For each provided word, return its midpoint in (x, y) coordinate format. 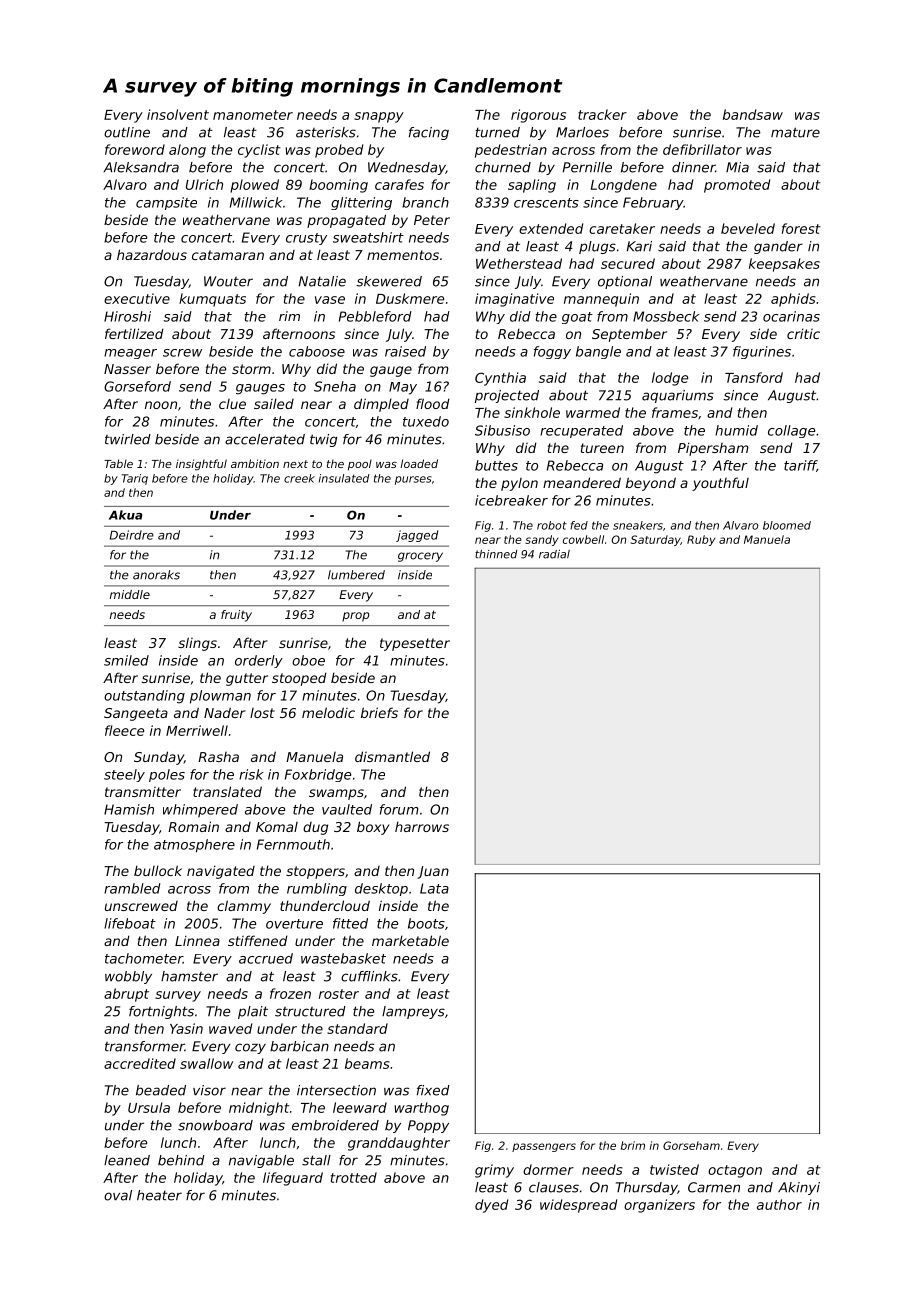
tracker (602, 114)
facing (429, 133)
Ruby (701, 540)
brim (633, 1145)
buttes (496, 465)
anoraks (156, 575)
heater (159, 1195)
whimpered (200, 811)
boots (426, 923)
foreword (135, 149)
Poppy (428, 1126)
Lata (434, 888)
